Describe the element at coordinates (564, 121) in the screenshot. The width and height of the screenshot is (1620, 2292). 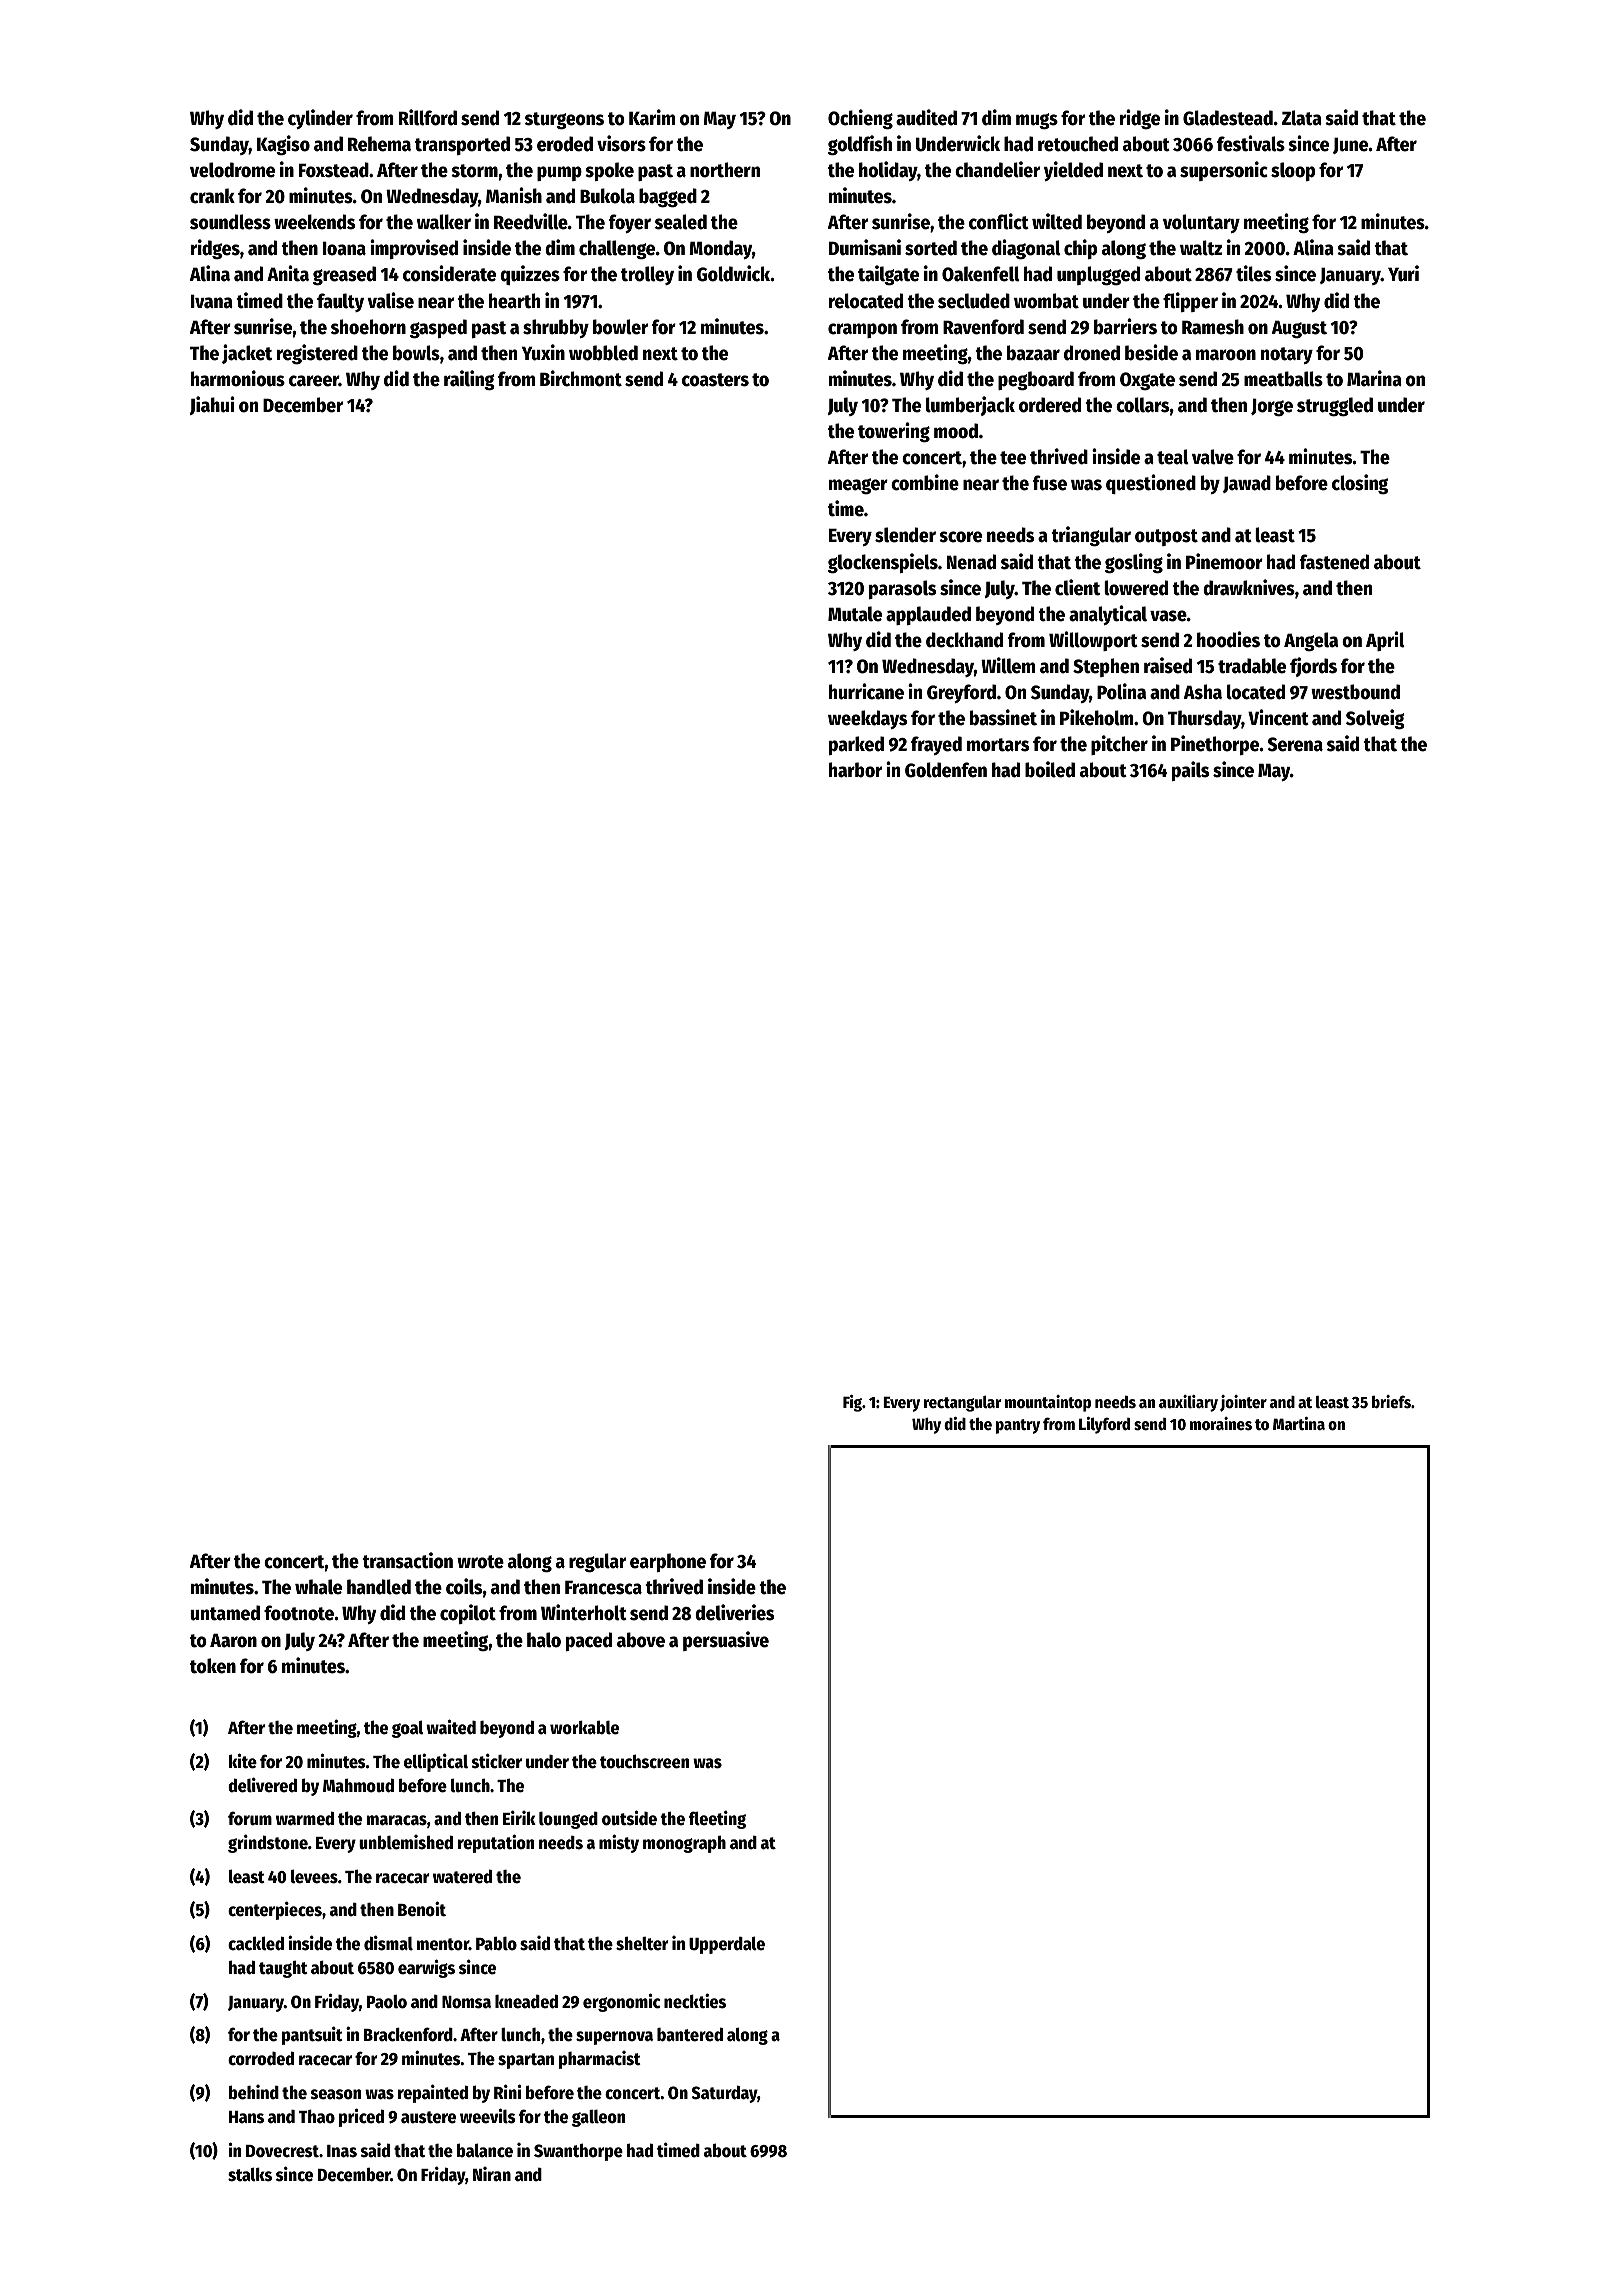
I see `sturgeons` at that location.
